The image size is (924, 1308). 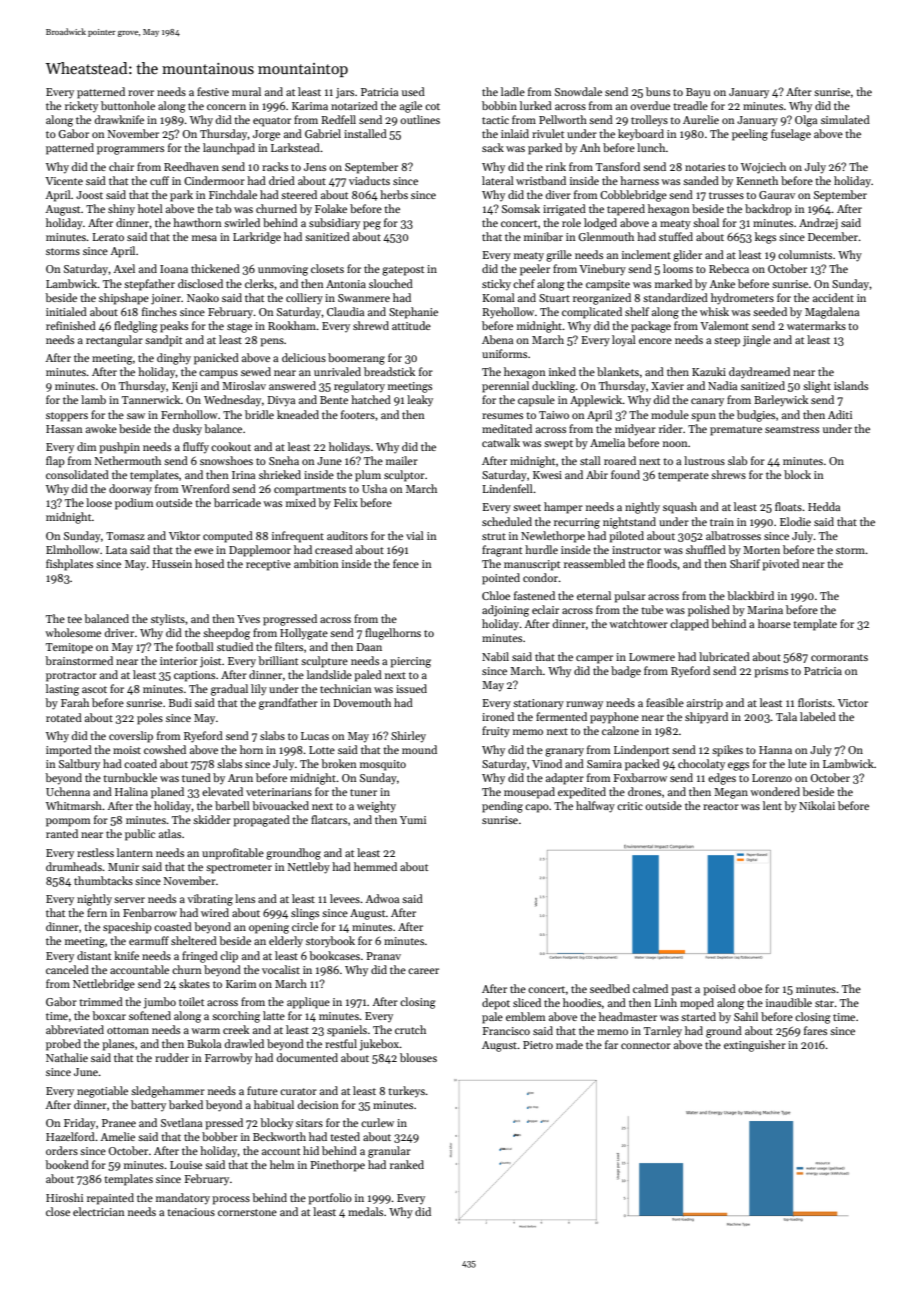 I want to click on viaducts, so click(x=369, y=180).
